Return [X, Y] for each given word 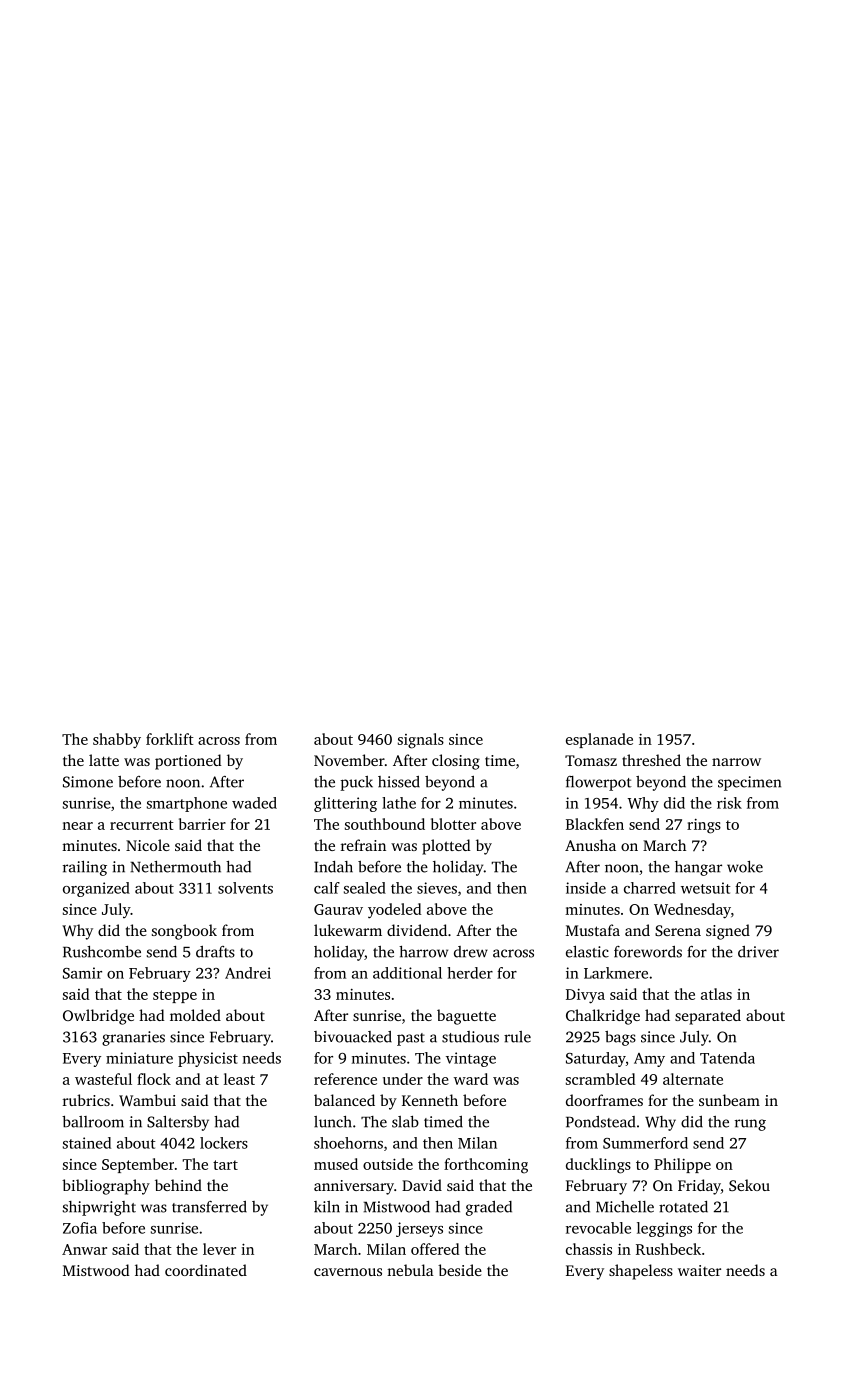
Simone [88, 782]
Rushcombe [102, 952]
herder [470, 973]
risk [729, 803]
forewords [648, 952]
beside [460, 1270]
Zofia [80, 1228]
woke [745, 867]
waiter [699, 1270]
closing [456, 762]
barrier [202, 824]
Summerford [645, 1143]
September [138, 1165]
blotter [453, 824]
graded [489, 1208]
